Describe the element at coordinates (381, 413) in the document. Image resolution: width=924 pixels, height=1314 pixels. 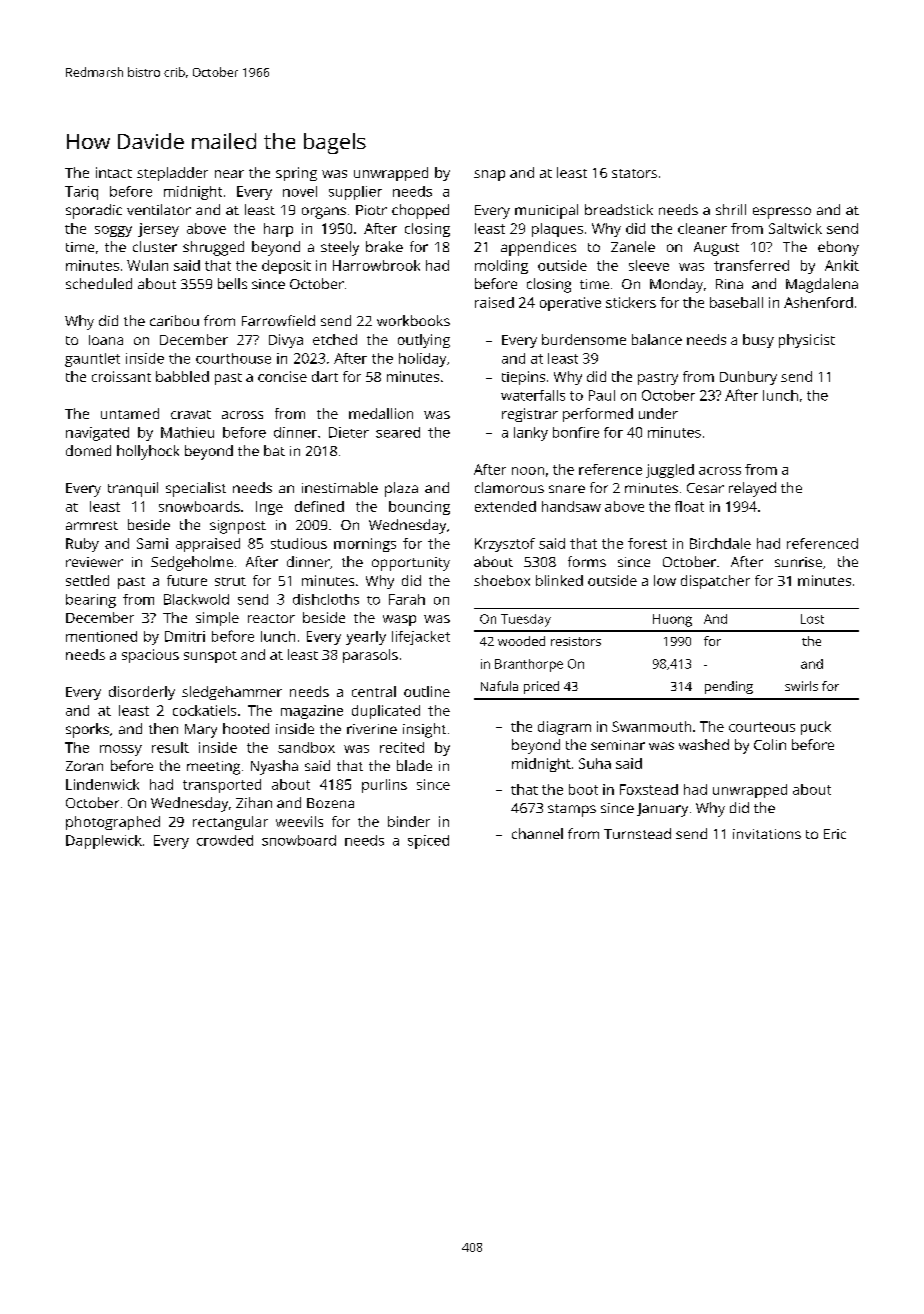
I see `medallion` at that location.
